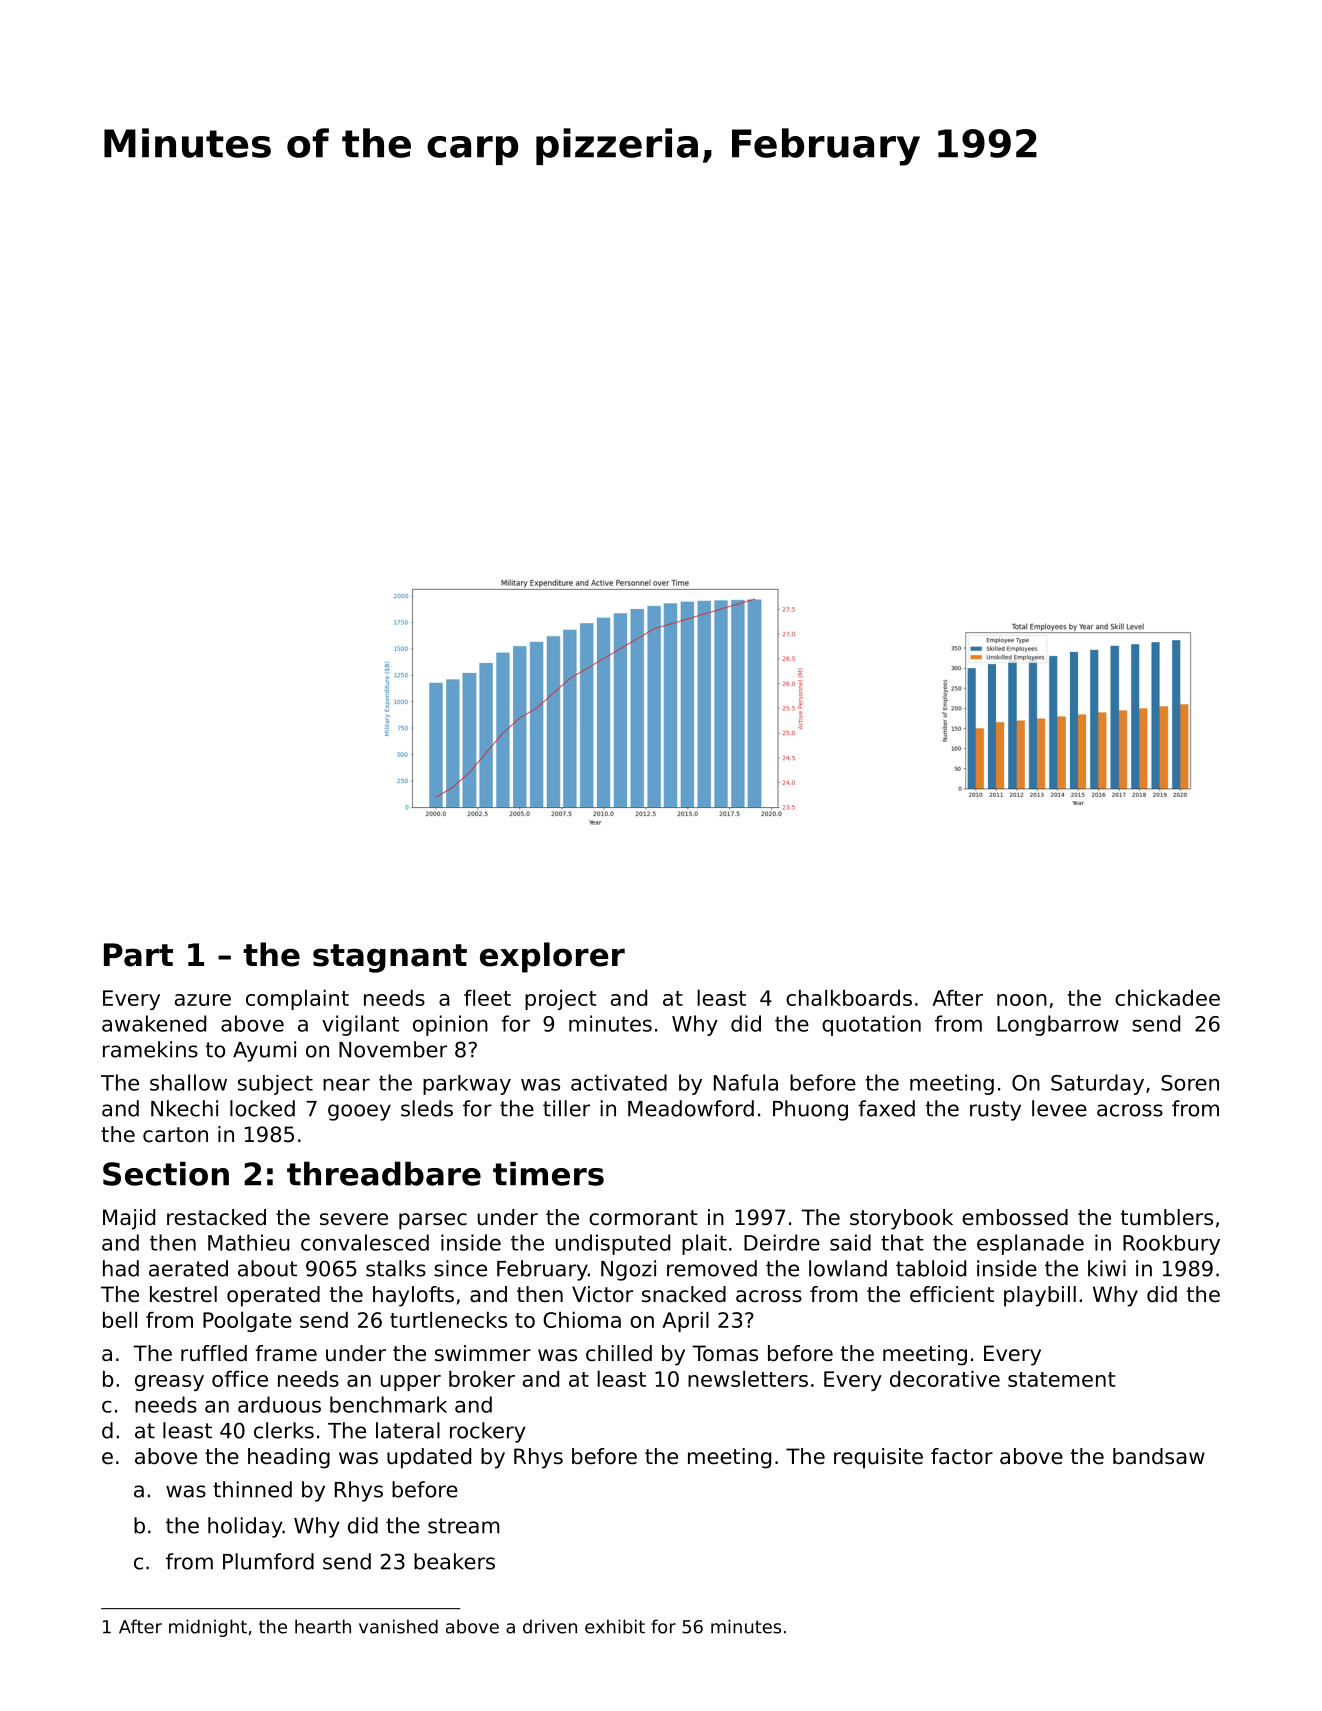  What do you see at coordinates (712, 1268) in the page?
I see `removed` at bounding box center [712, 1268].
